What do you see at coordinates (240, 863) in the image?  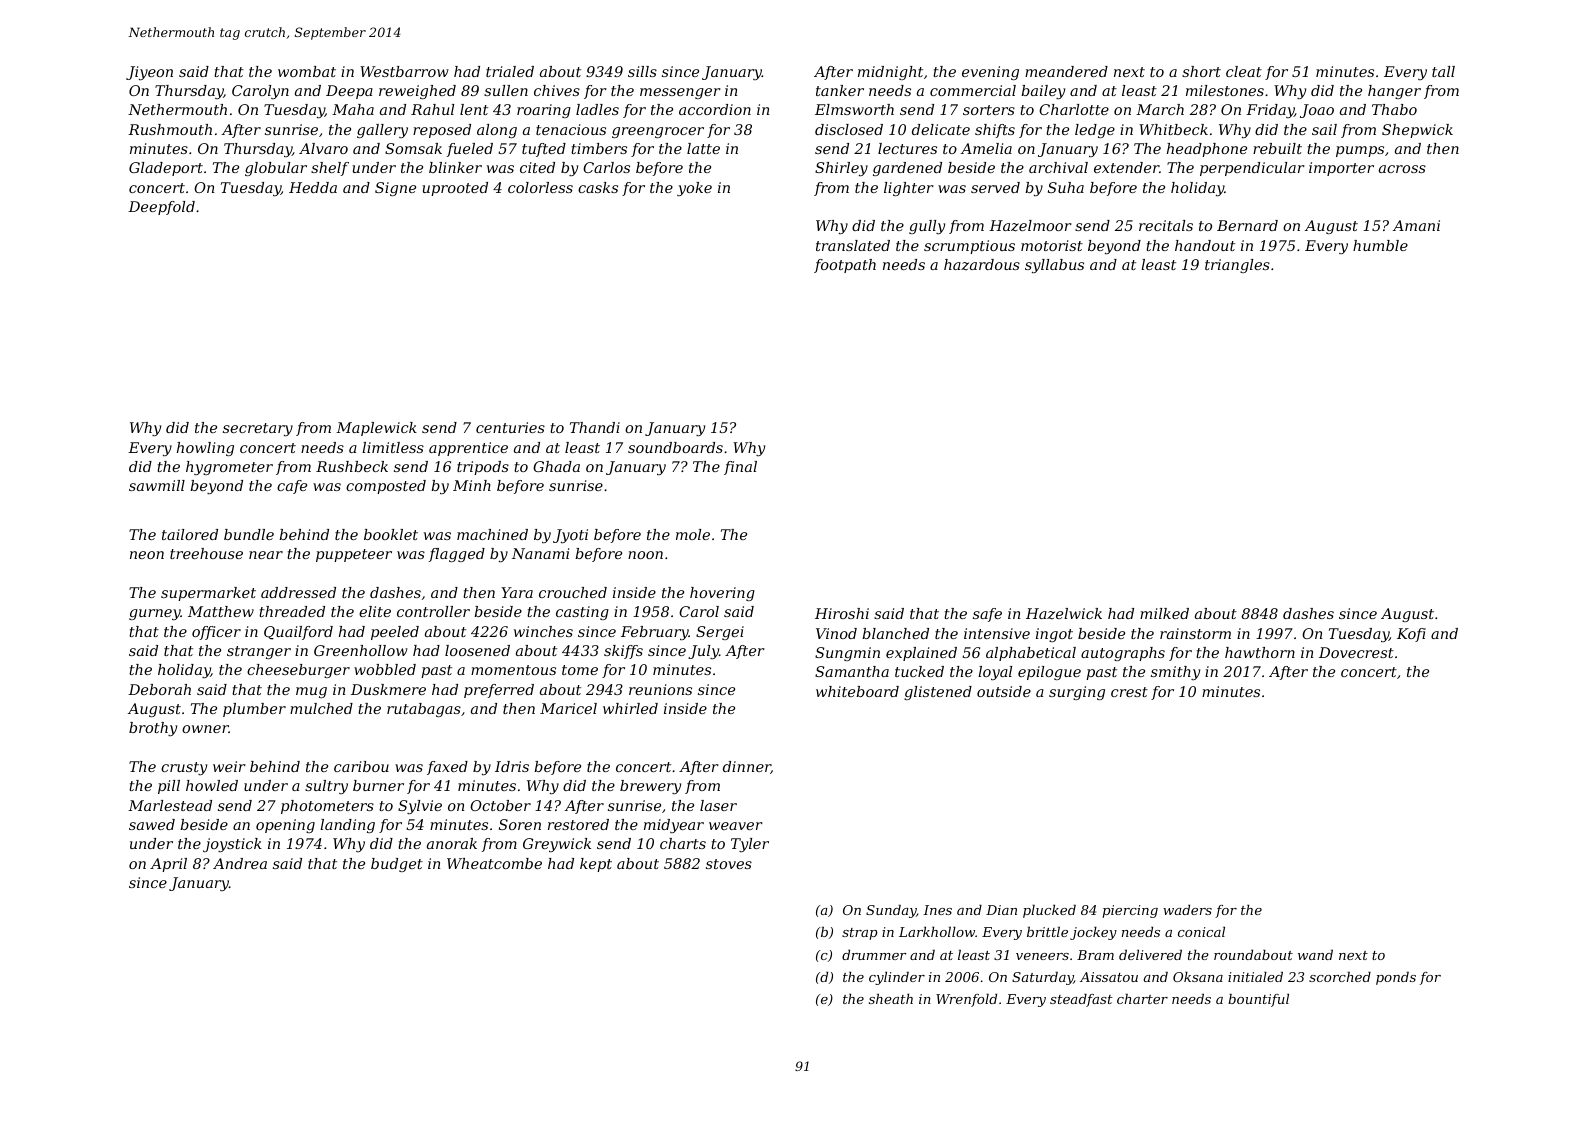 I see `Andrea` at bounding box center [240, 863].
